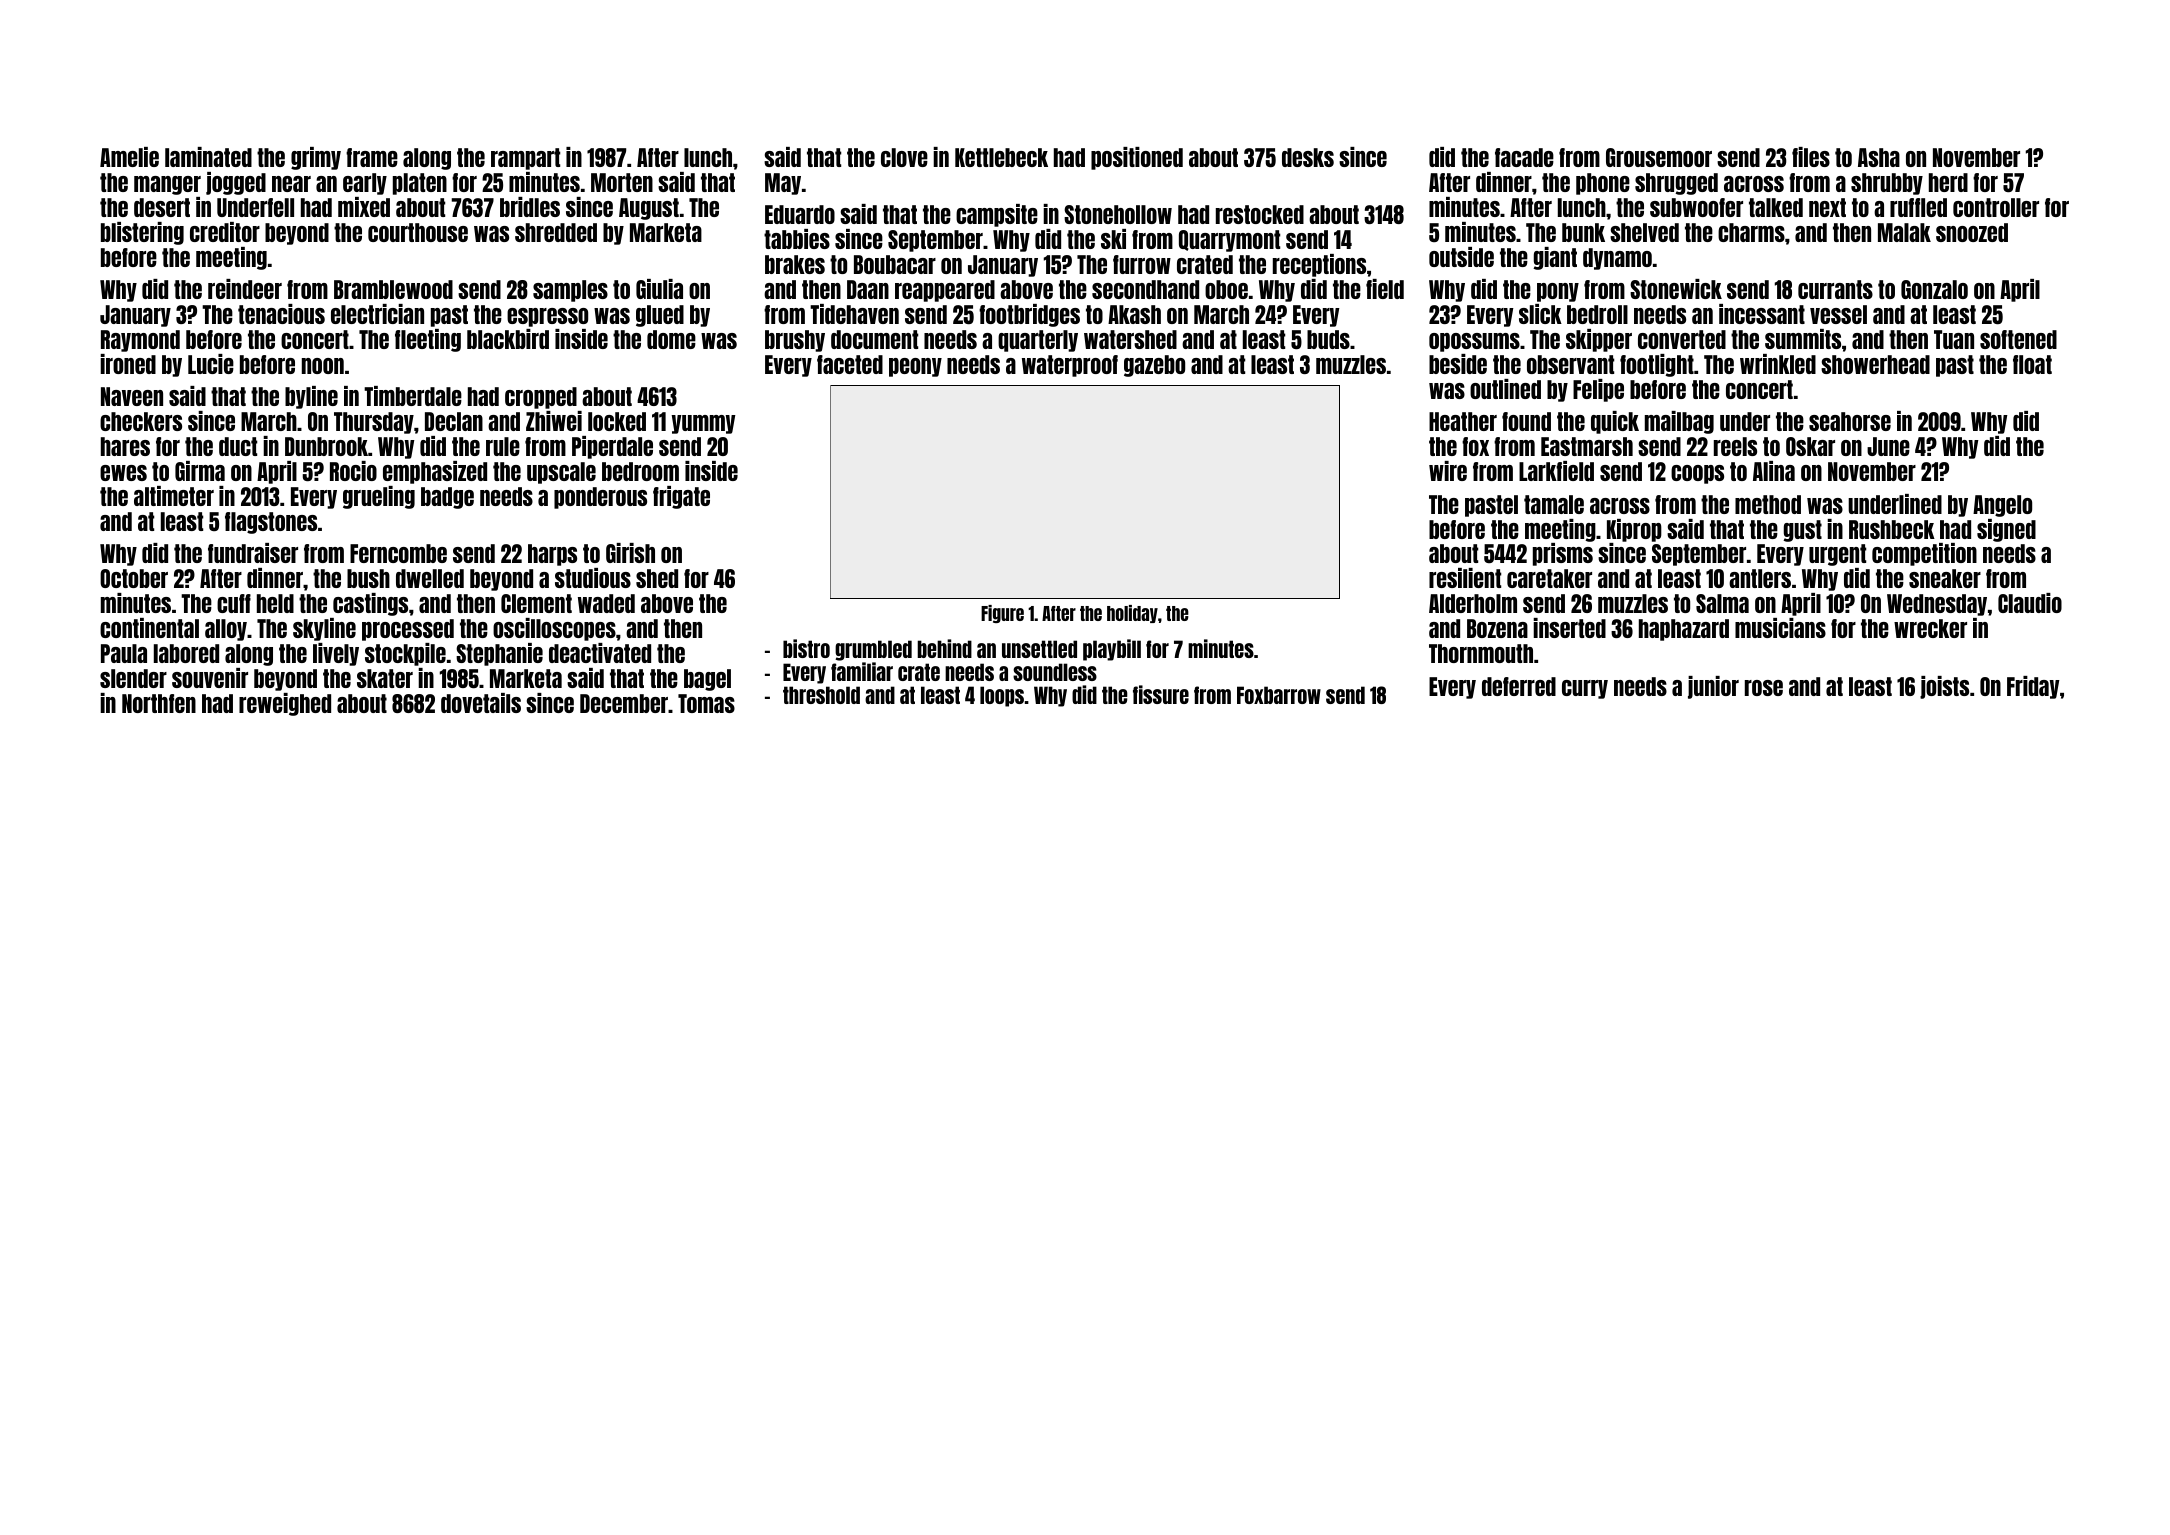  I want to click on Morten, so click(622, 182).
